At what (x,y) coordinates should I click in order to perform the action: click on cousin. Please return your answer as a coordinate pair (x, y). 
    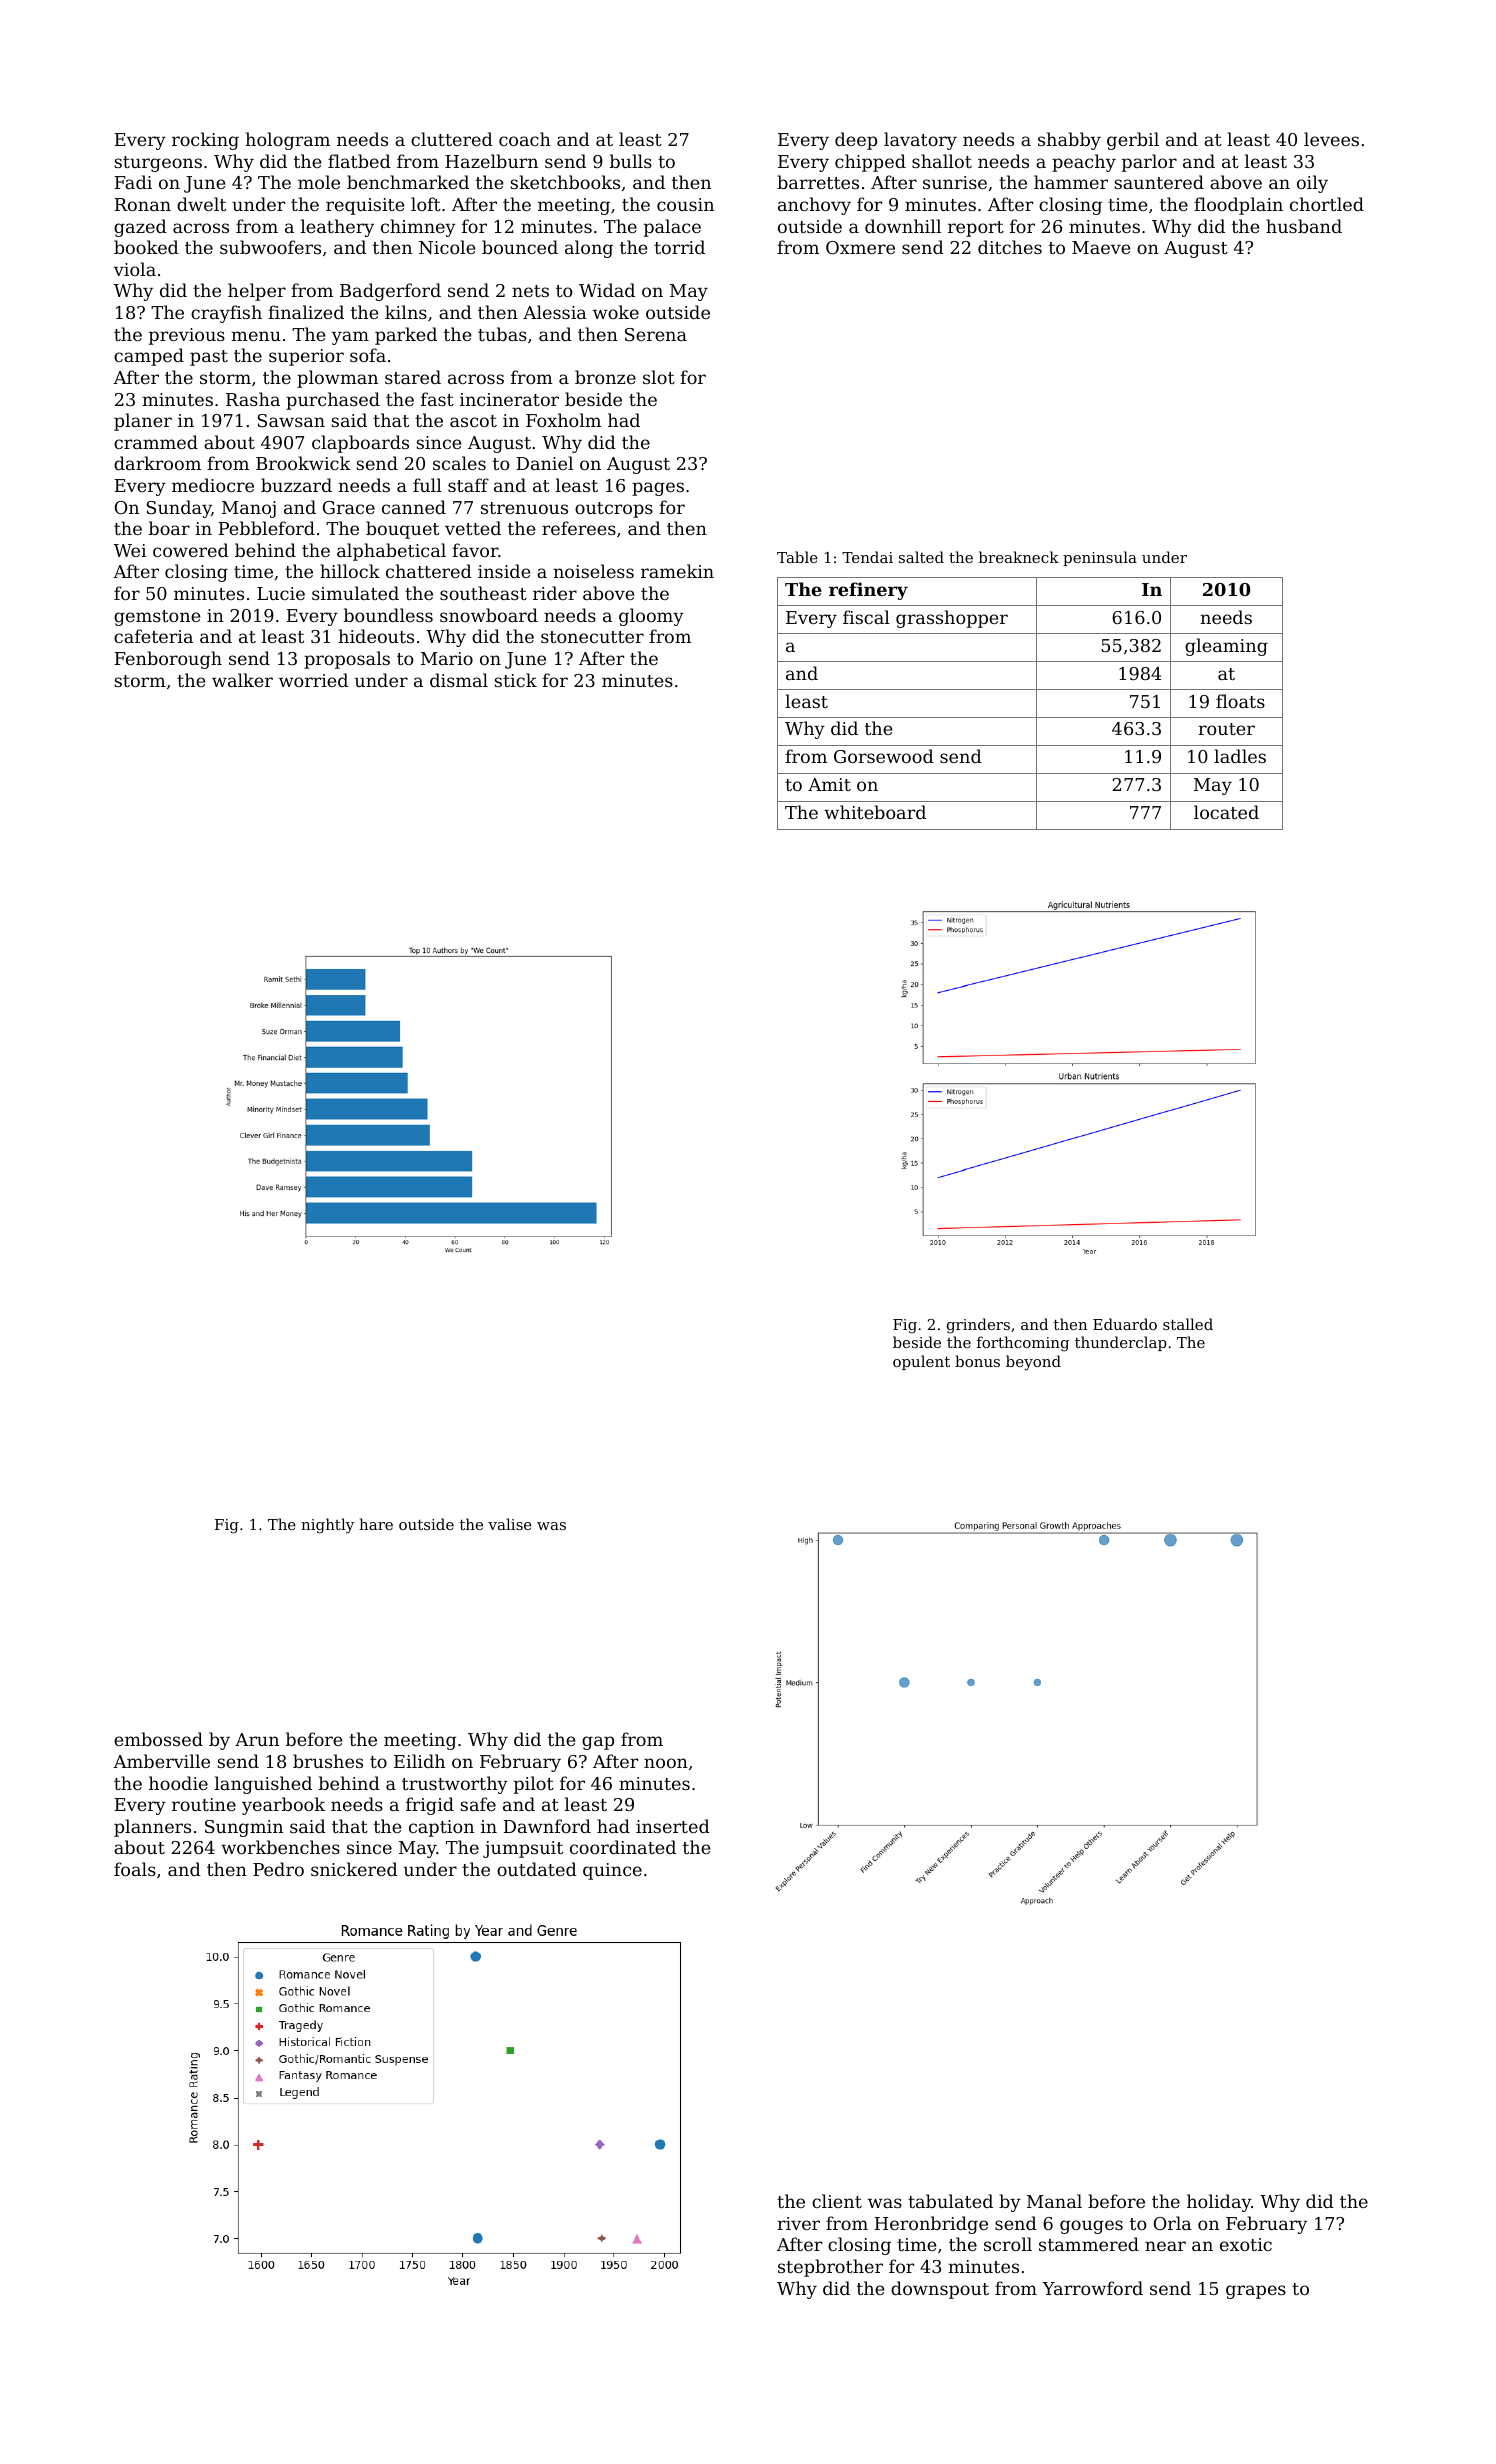
    Looking at the image, I should click on (685, 204).
